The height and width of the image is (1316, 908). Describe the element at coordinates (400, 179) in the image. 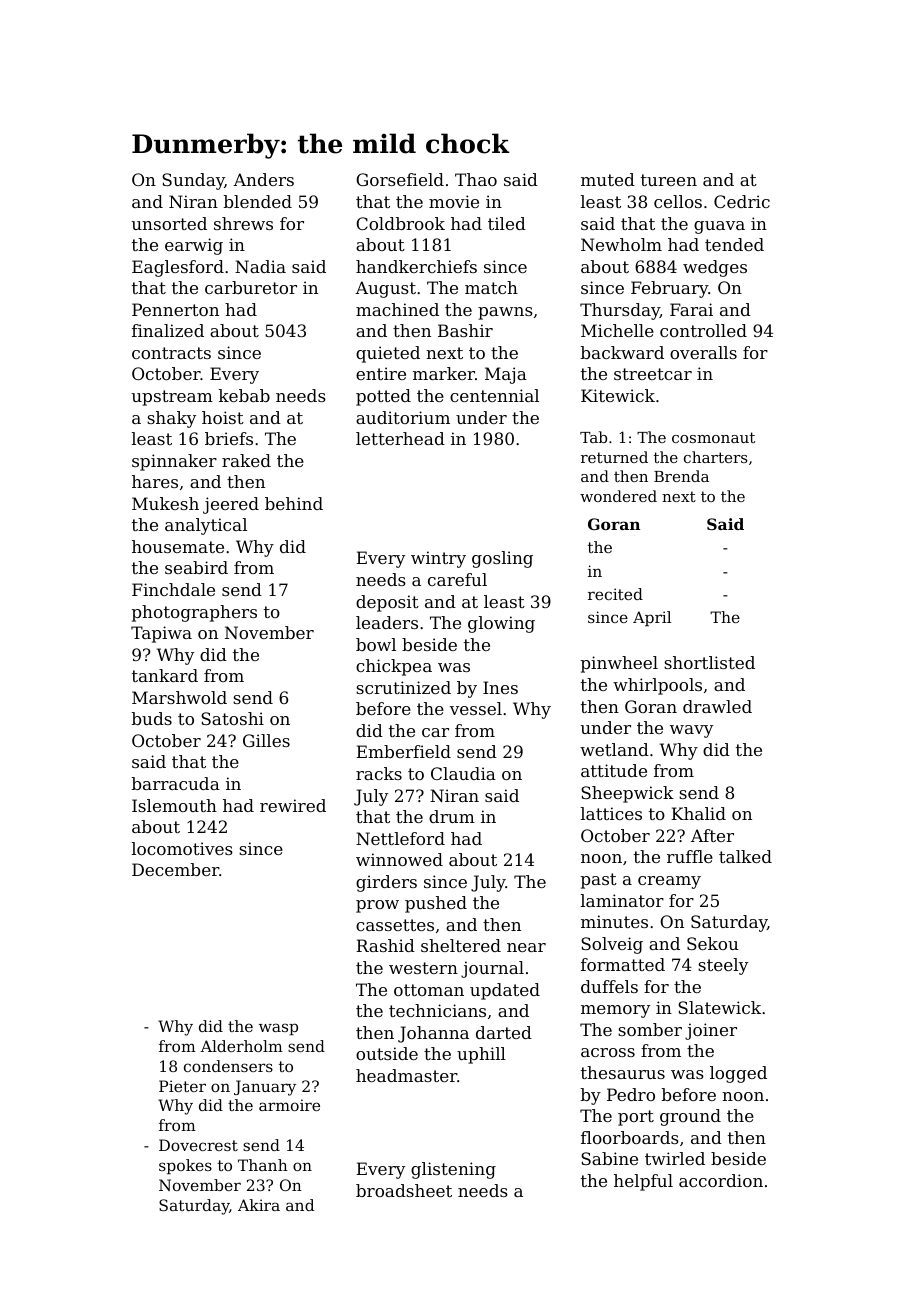

I see `Gorsefield` at that location.
